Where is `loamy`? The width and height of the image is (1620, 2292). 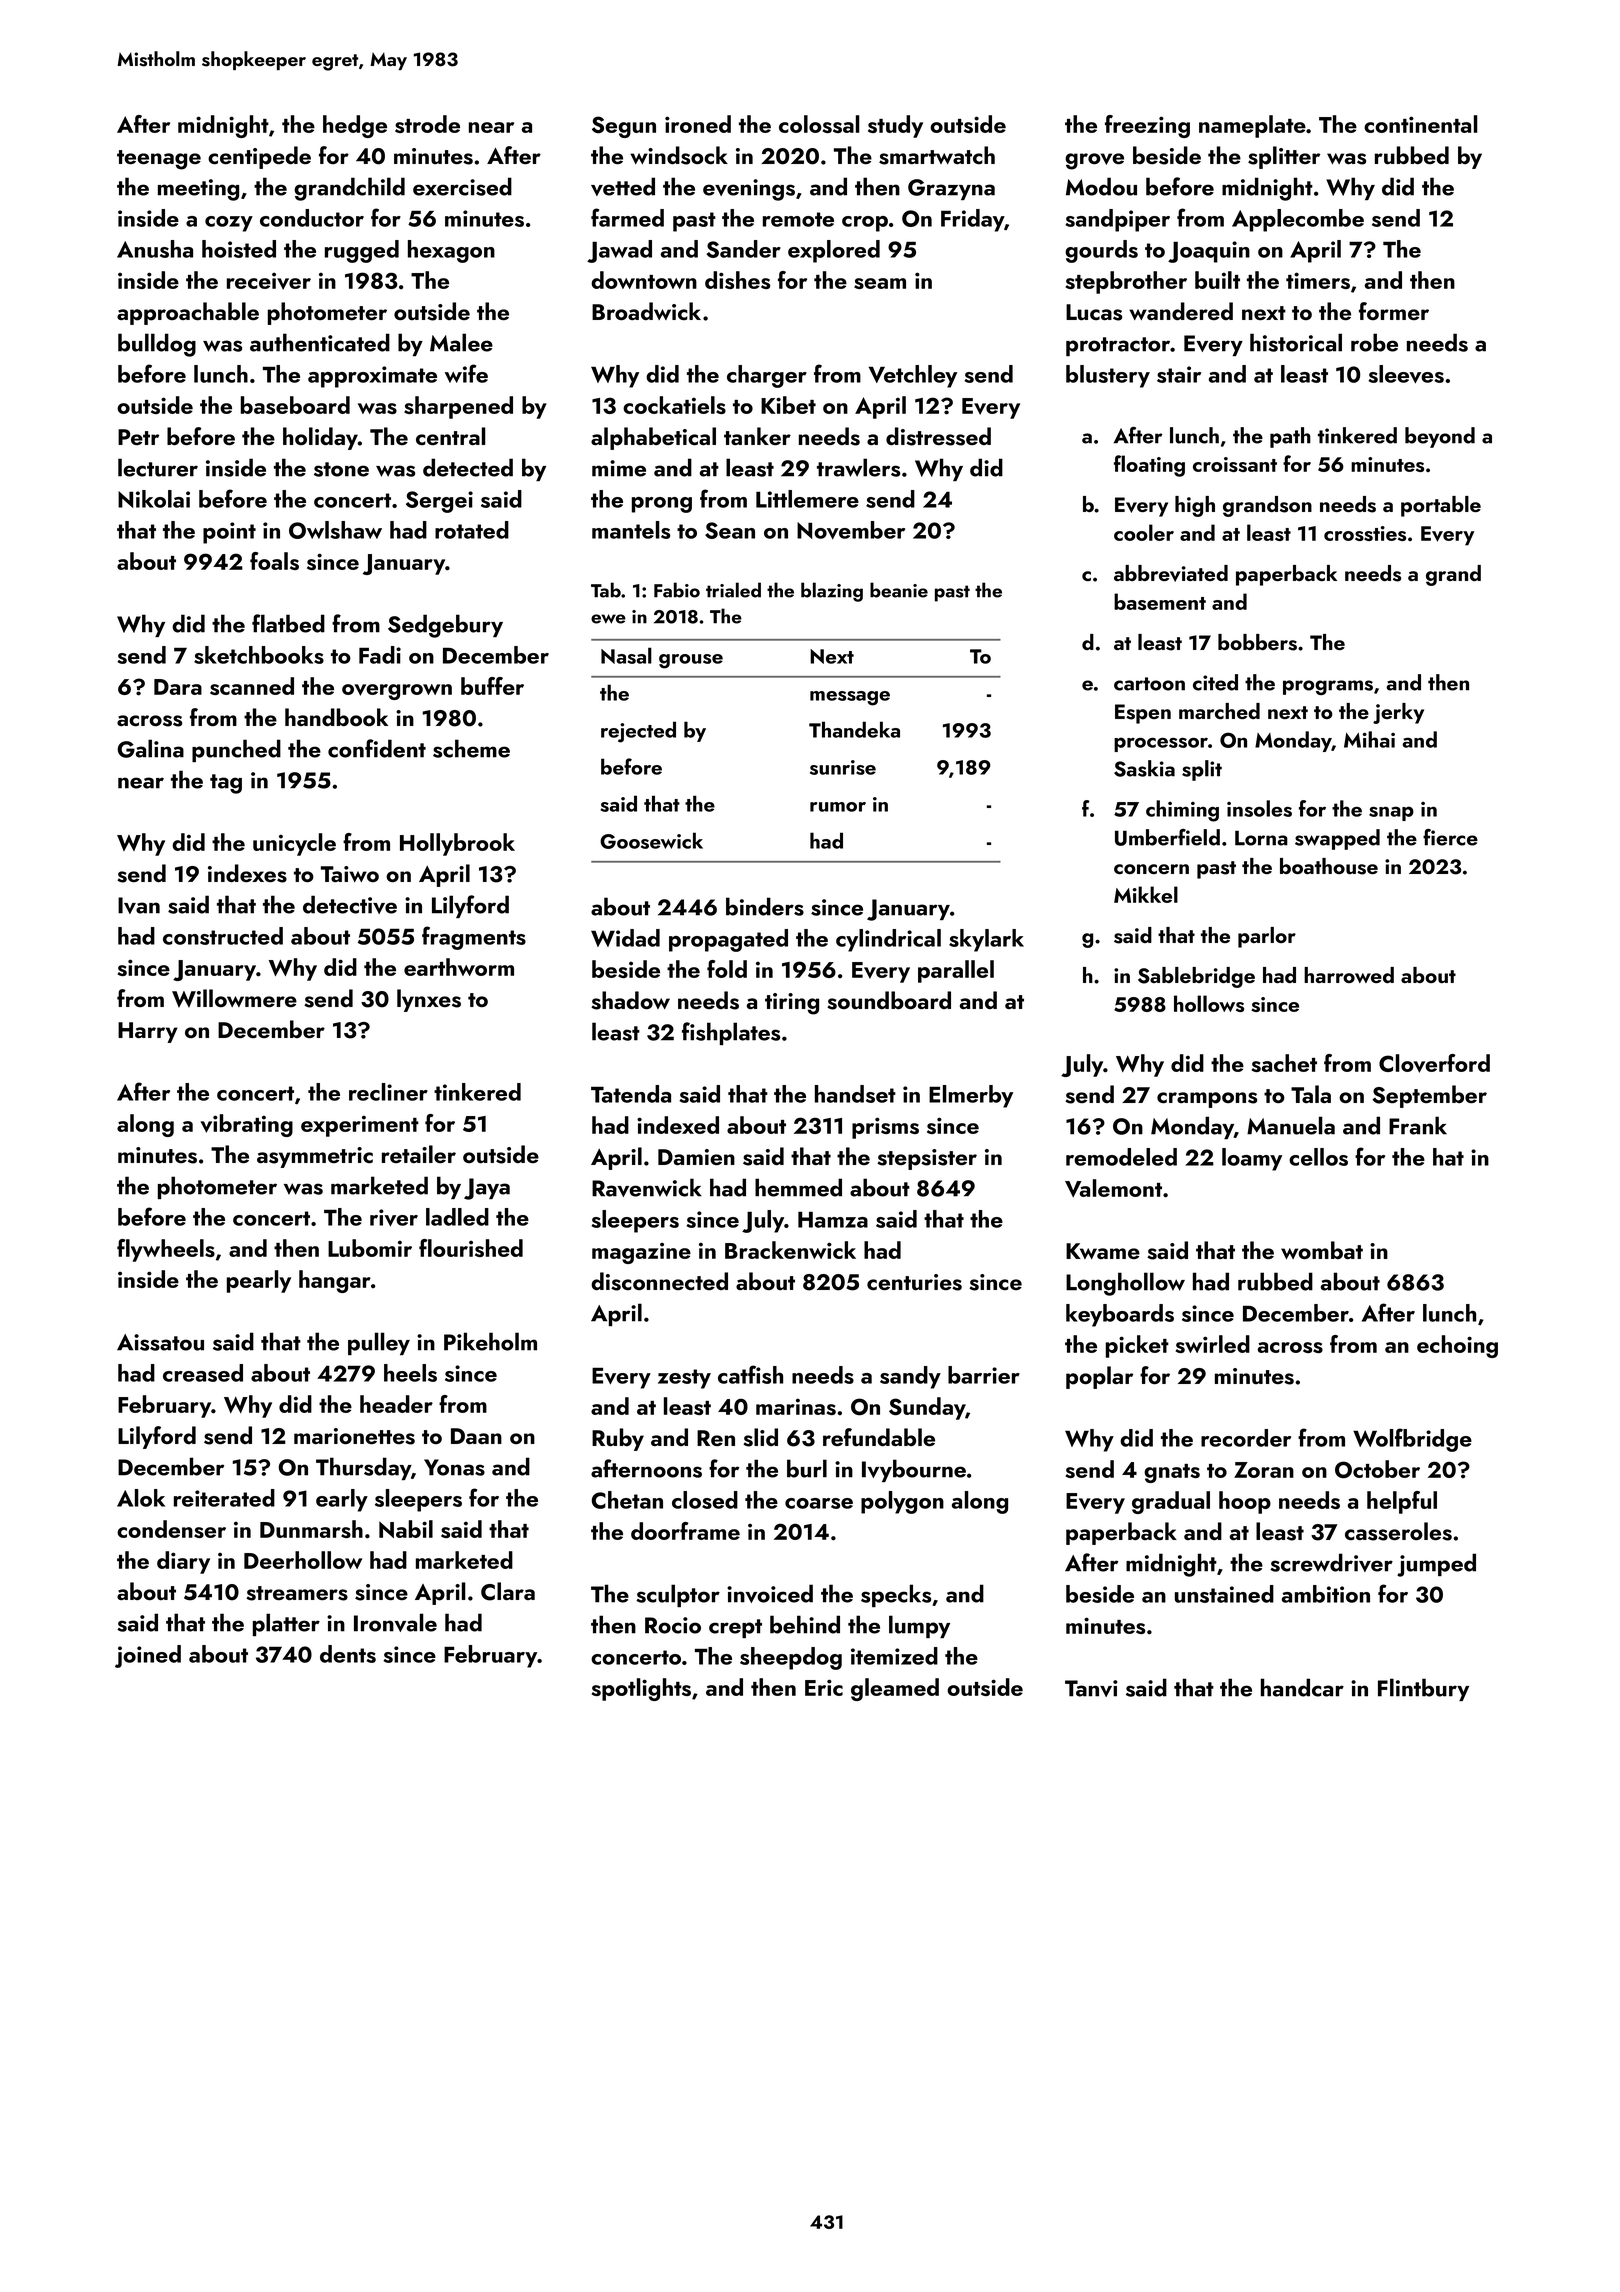
loamy is located at coordinates (1252, 1159).
